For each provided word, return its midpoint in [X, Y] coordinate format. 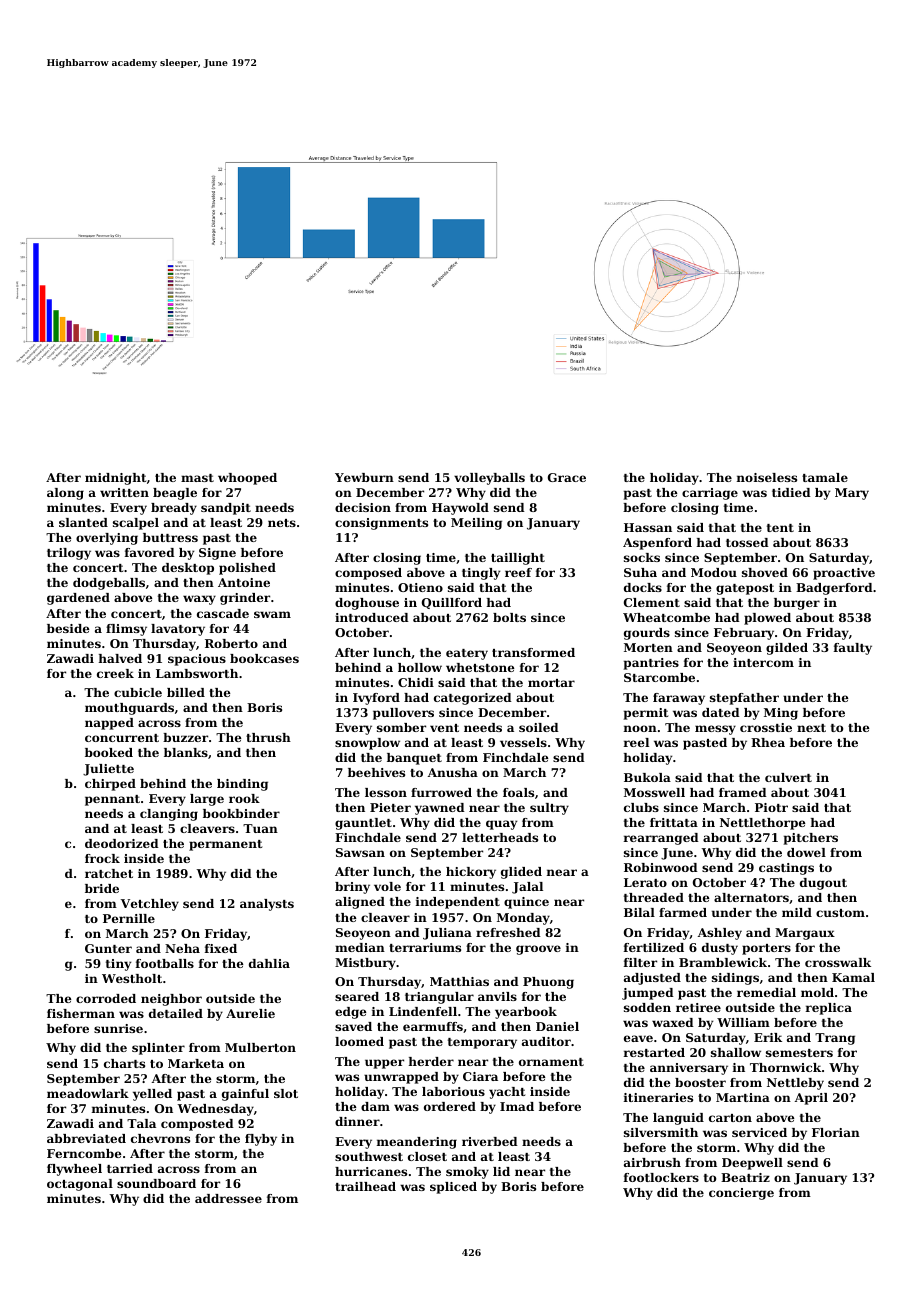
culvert [788, 777]
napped [109, 724]
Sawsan [360, 852]
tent [780, 528]
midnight [115, 479]
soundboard [156, 1183]
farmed [683, 912]
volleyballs [489, 479]
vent [444, 728]
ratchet [109, 873]
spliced [453, 1188]
